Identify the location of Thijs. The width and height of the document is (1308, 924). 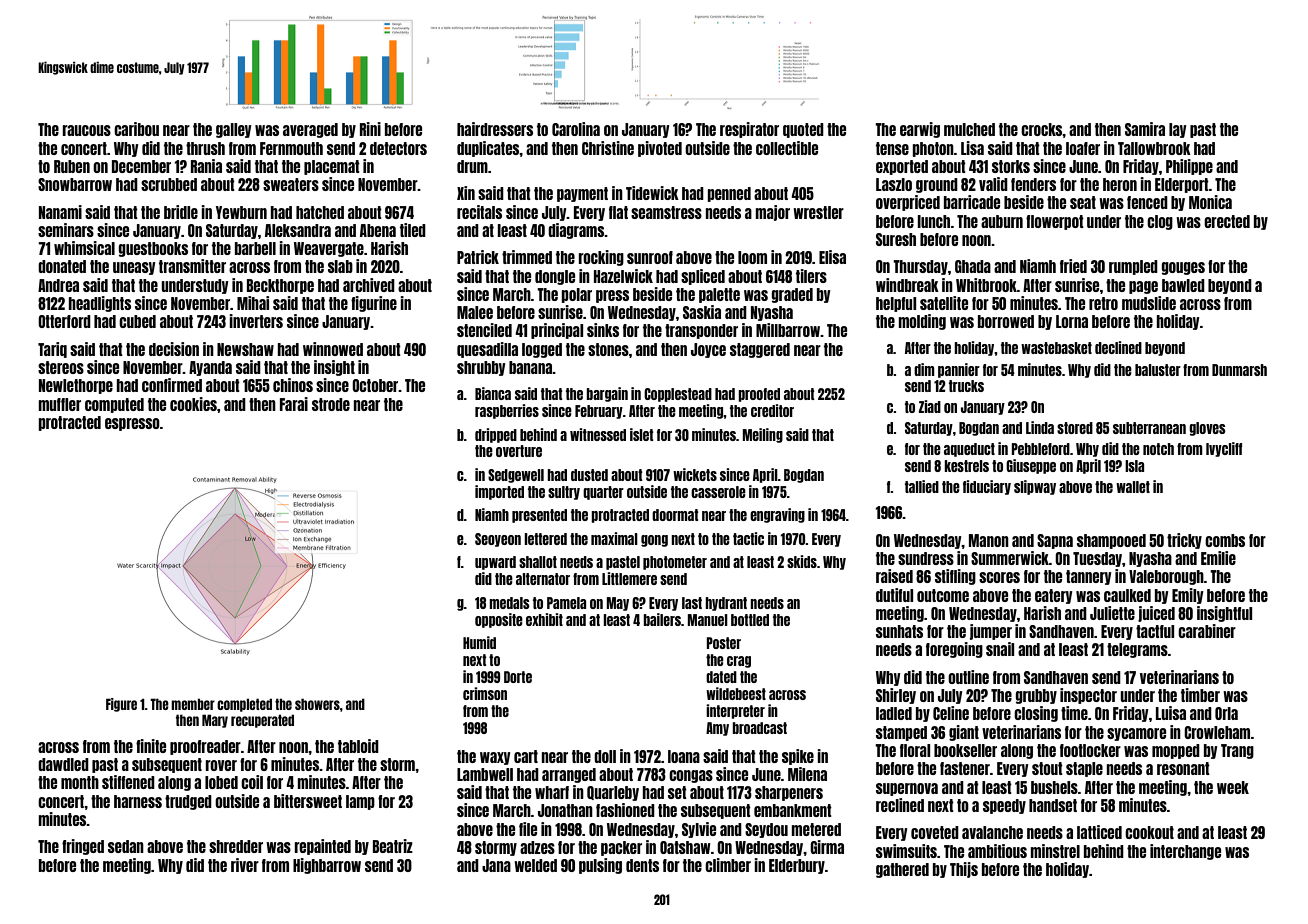
(964, 870).
